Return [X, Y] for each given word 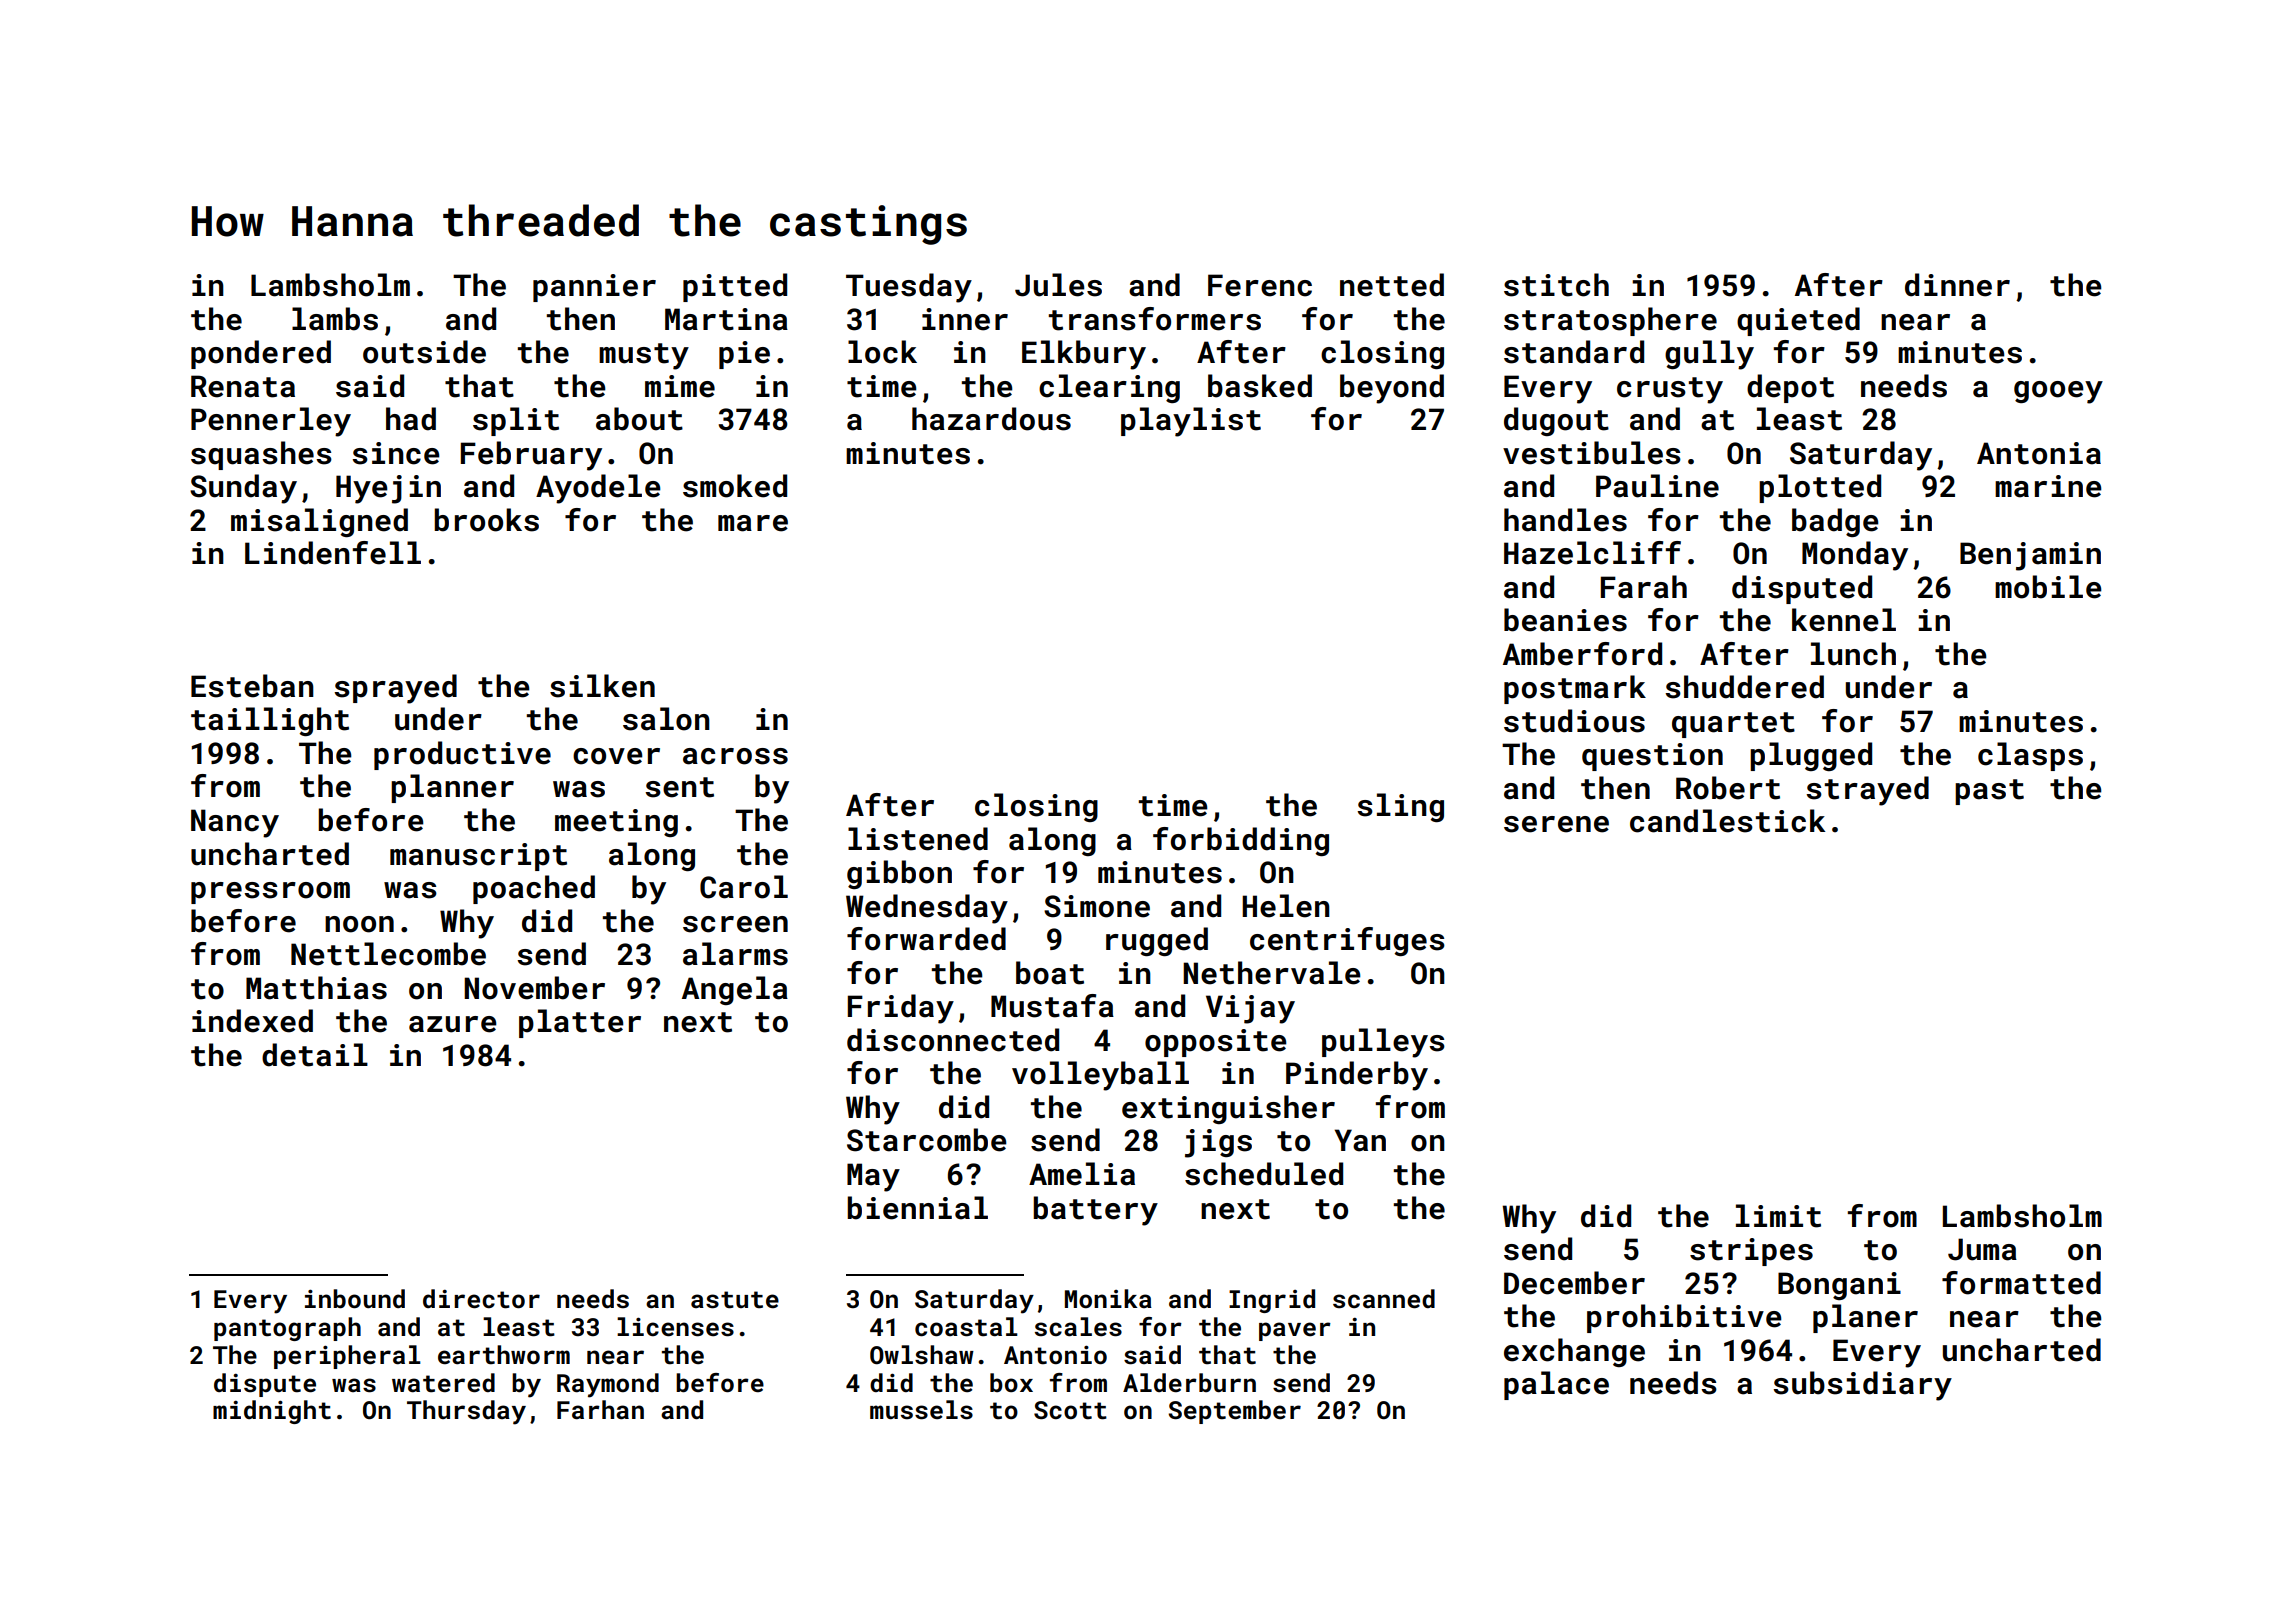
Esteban [252, 686]
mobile [2048, 587]
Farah [1644, 587]
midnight [272, 1412]
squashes [261, 455]
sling [1400, 807]
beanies [1565, 620]
